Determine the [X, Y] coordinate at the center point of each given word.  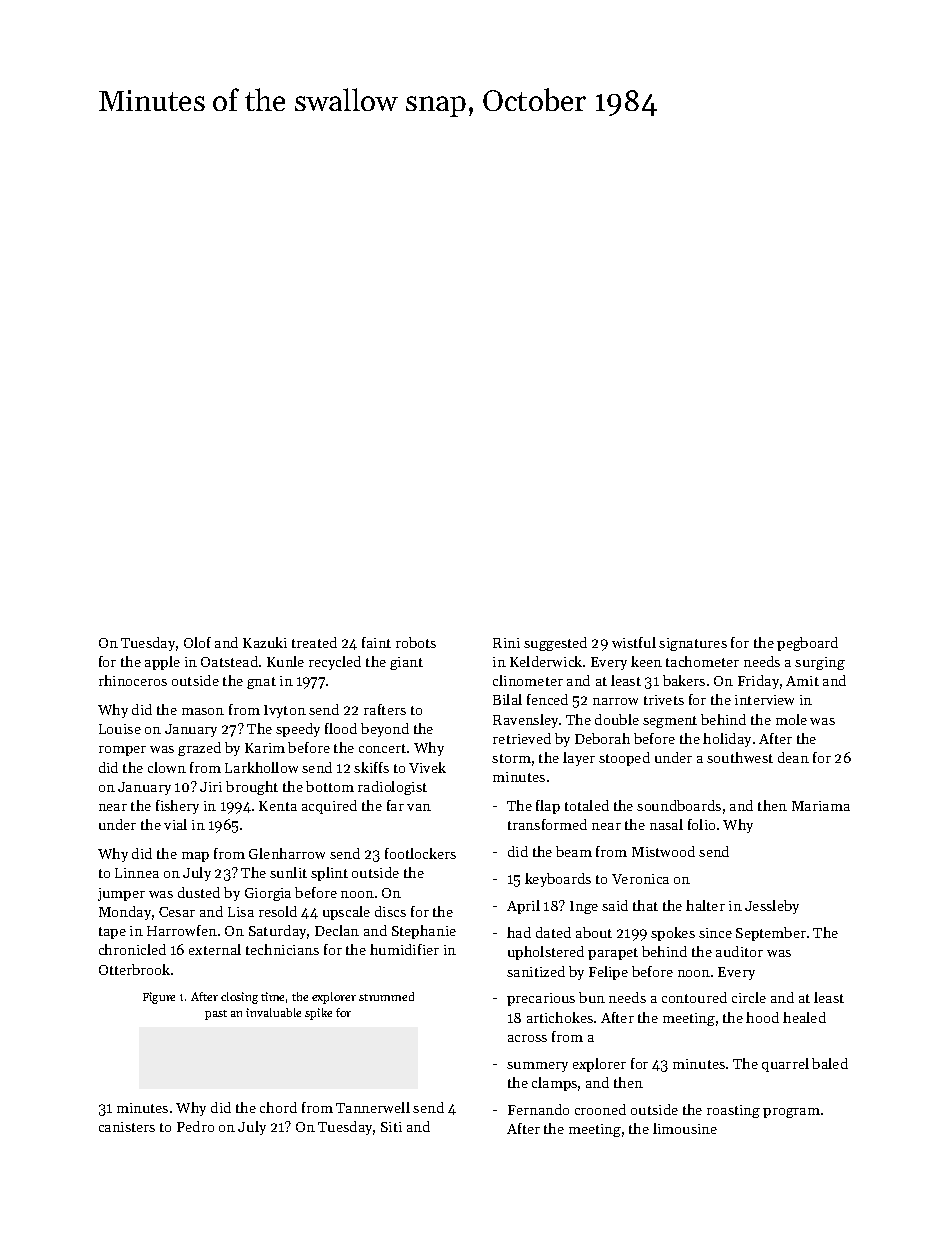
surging [820, 663]
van [419, 807]
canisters [127, 1127]
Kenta [278, 806]
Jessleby [772, 907]
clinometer [528, 680]
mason [203, 711]
